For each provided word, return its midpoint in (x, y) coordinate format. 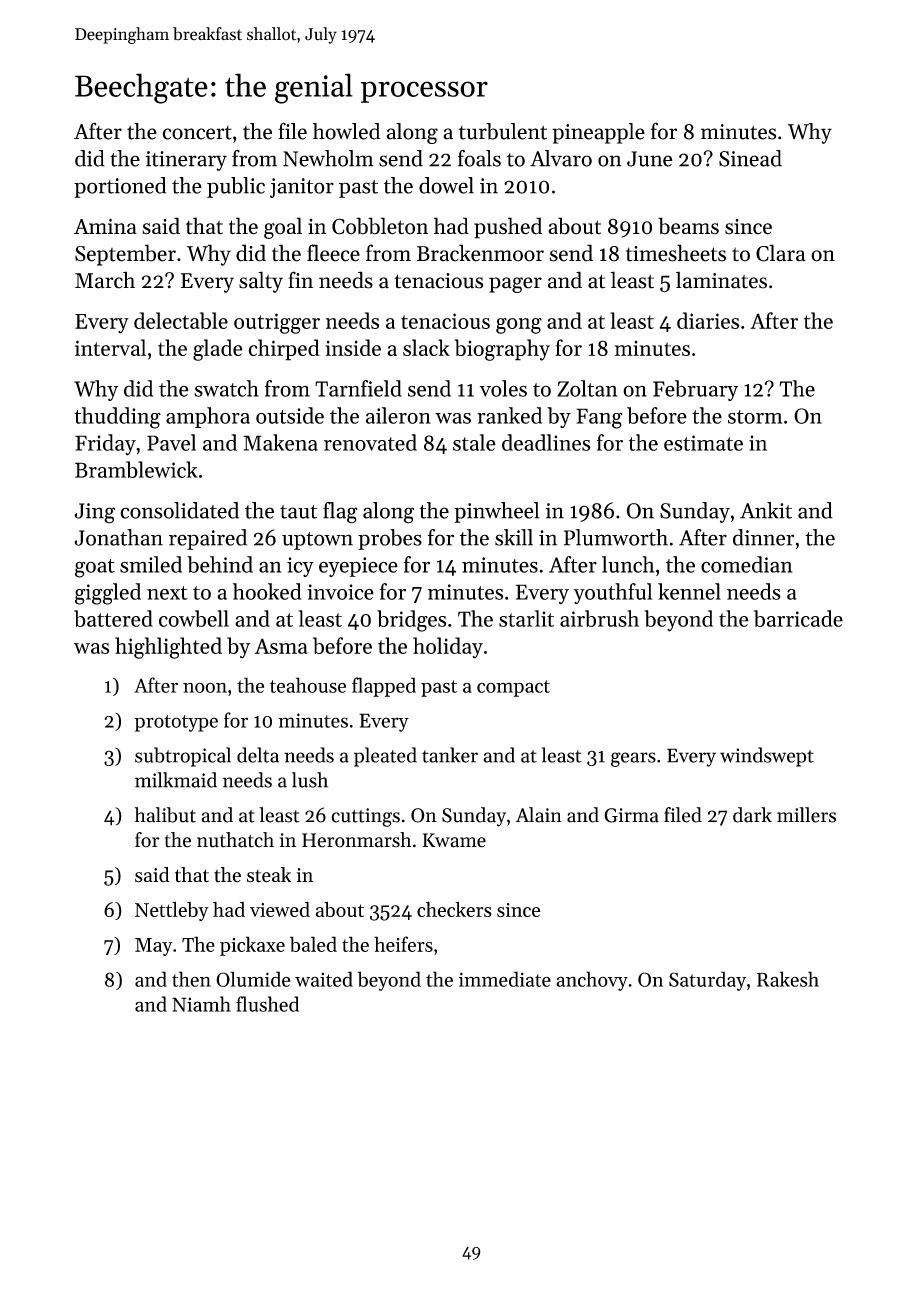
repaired (208, 539)
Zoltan (587, 388)
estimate (703, 443)
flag (340, 513)
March (105, 280)
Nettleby (172, 911)
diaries (708, 320)
